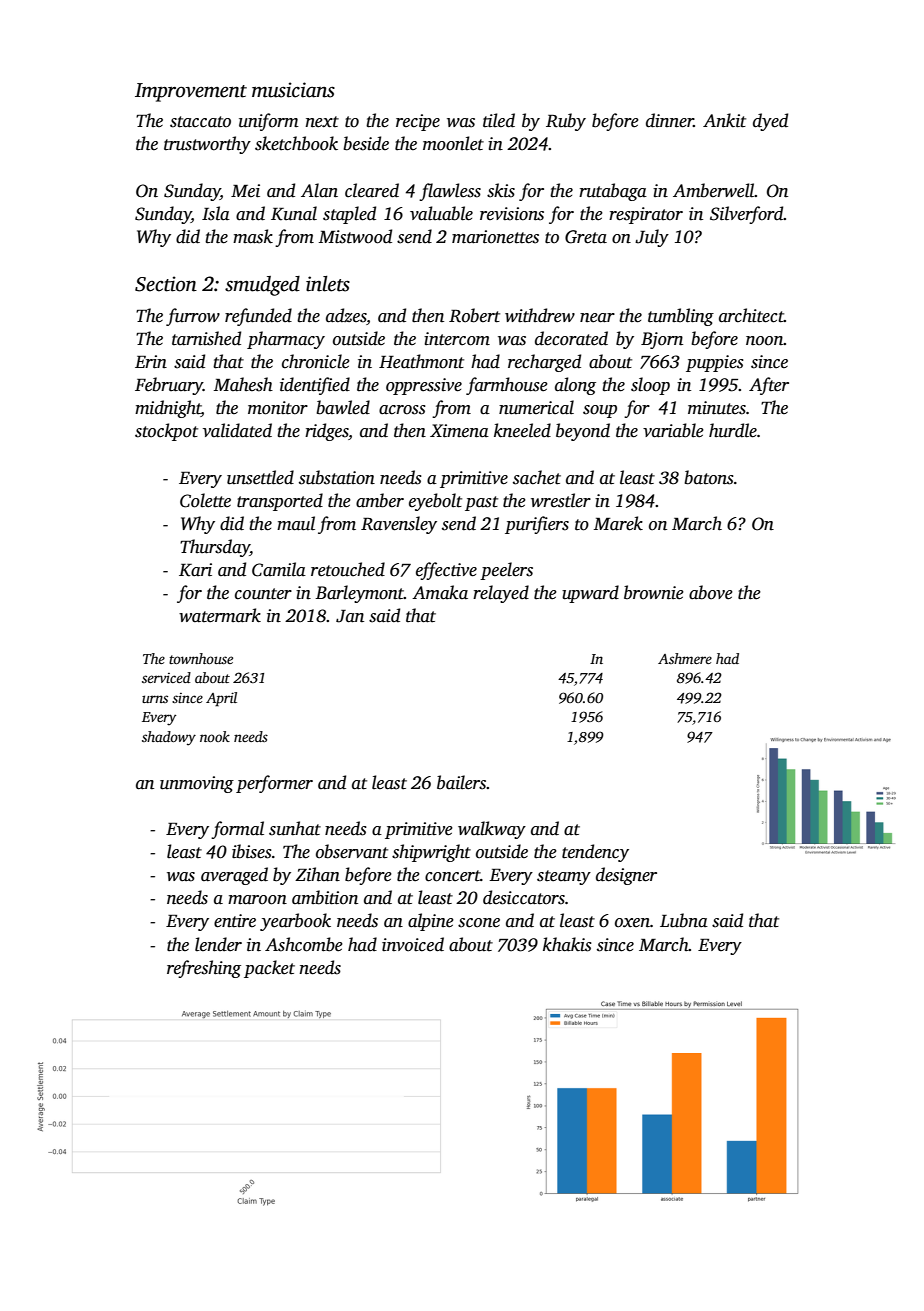 The height and width of the document is (1311, 924). Describe the element at coordinates (399, 525) in the document. I see `Ravensley` at that location.
